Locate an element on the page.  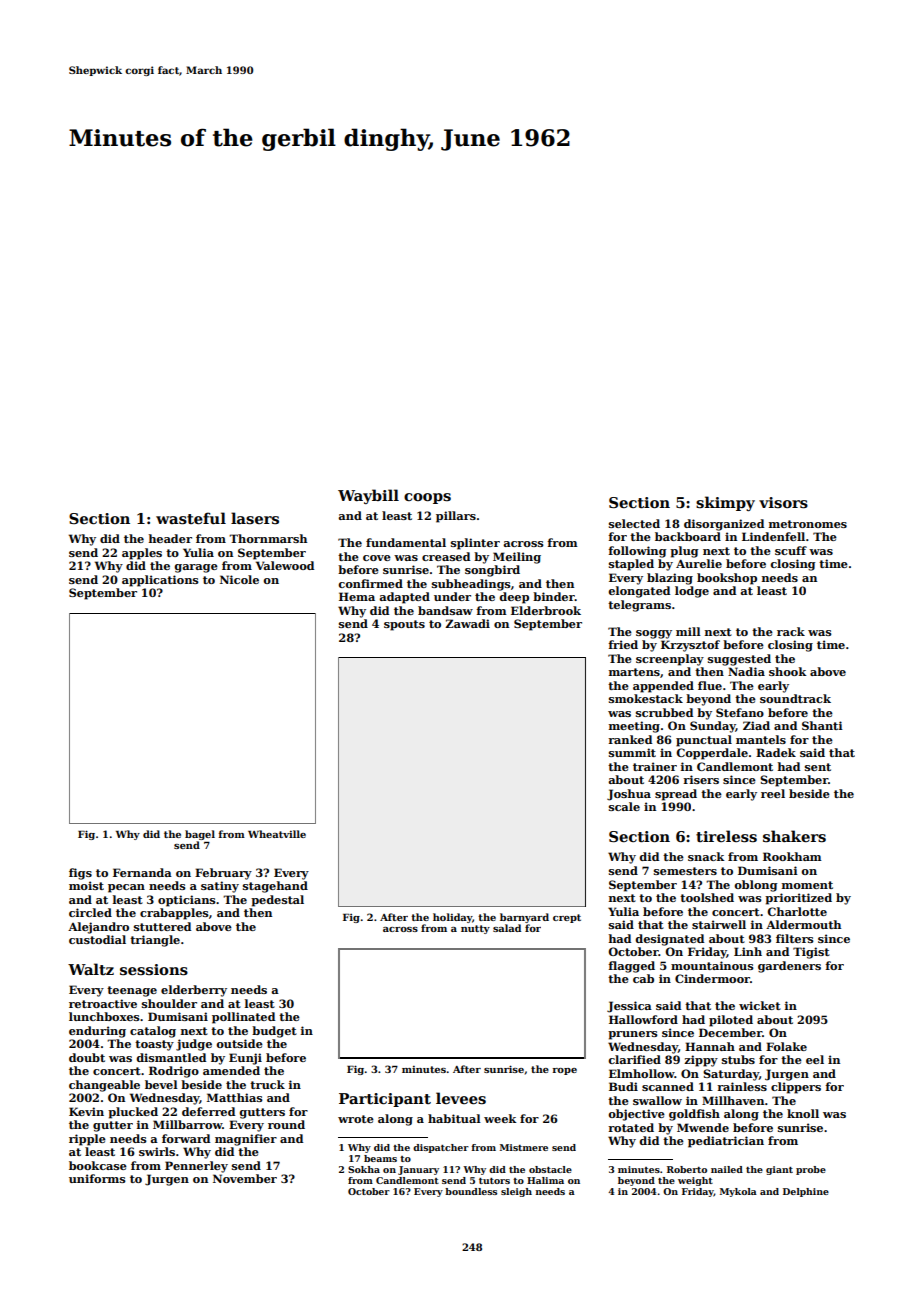
skimpy is located at coordinates (725, 503).
